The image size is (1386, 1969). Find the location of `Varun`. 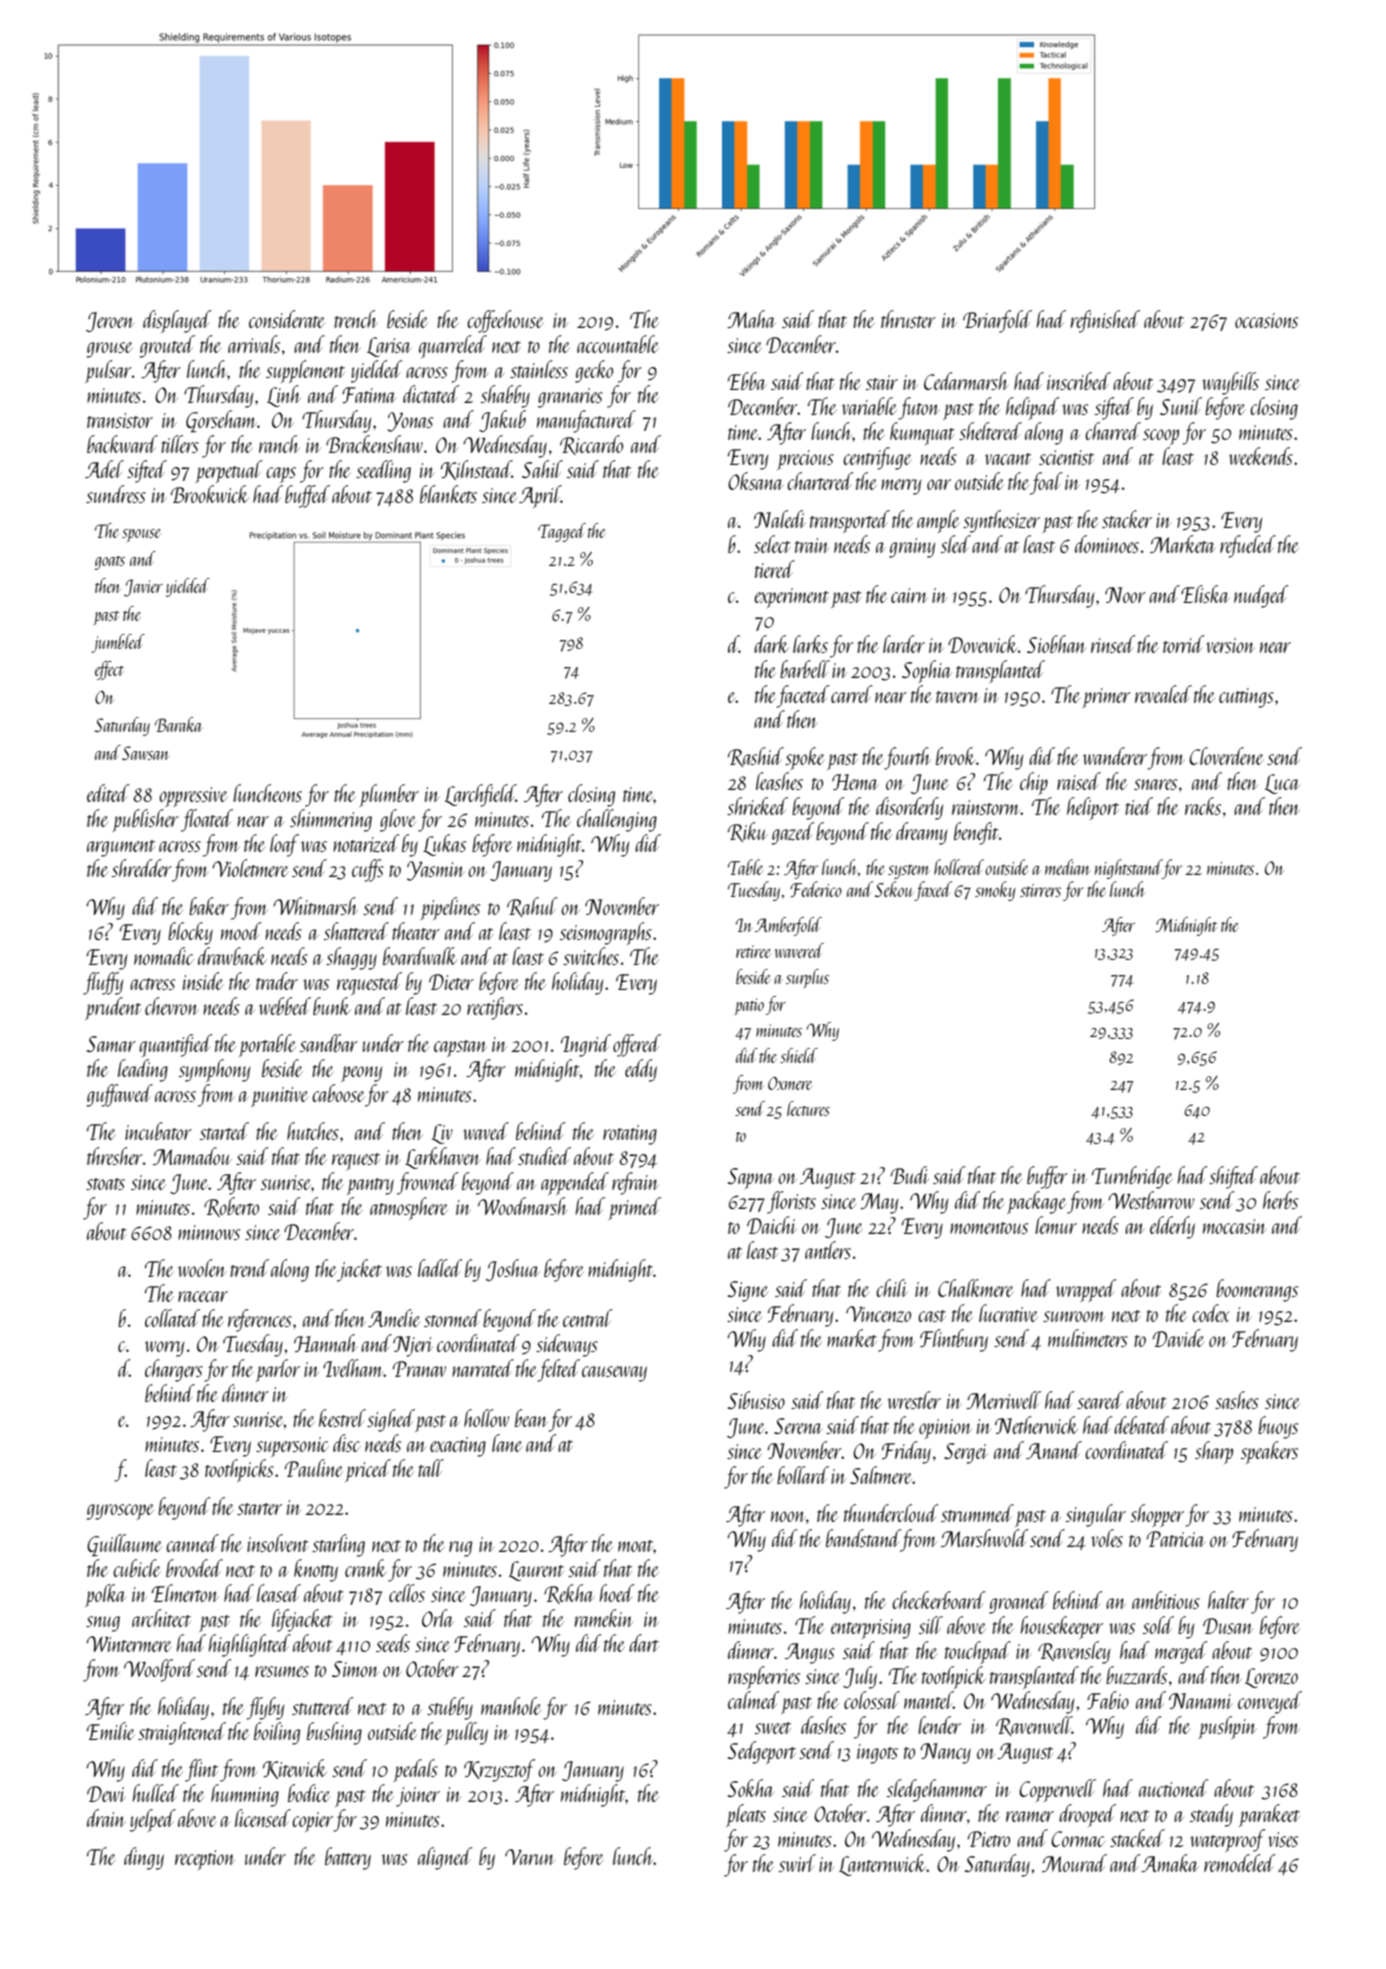

Varun is located at coordinates (530, 1857).
